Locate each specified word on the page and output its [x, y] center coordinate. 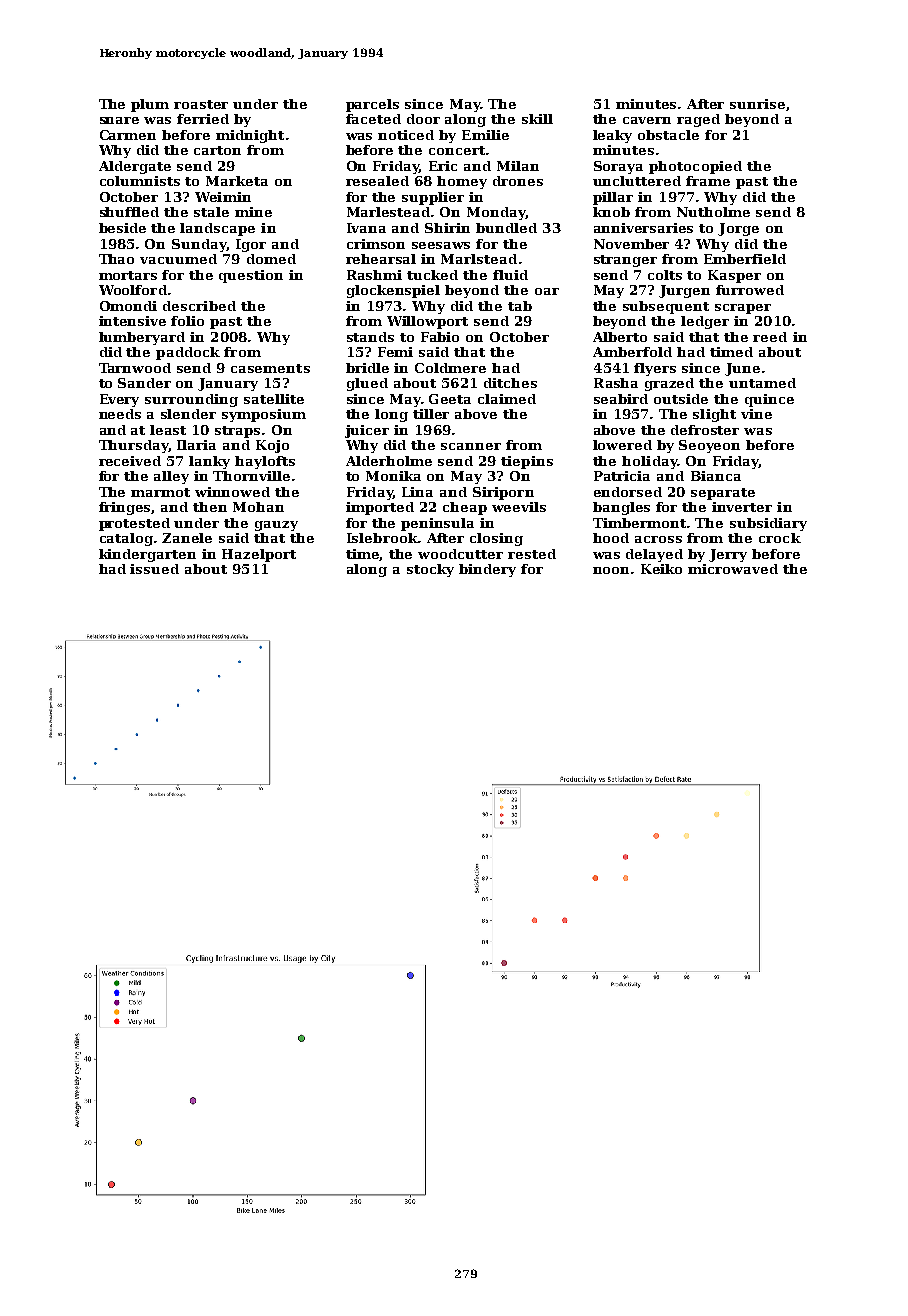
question [251, 276]
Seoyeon [709, 446]
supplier [433, 198]
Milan [518, 166]
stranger [625, 261]
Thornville [251, 476]
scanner [471, 446]
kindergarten [147, 555]
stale [211, 212]
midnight [250, 136]
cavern [647, 120]
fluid [510, 275]
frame [708, 181]
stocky [430, 570]
